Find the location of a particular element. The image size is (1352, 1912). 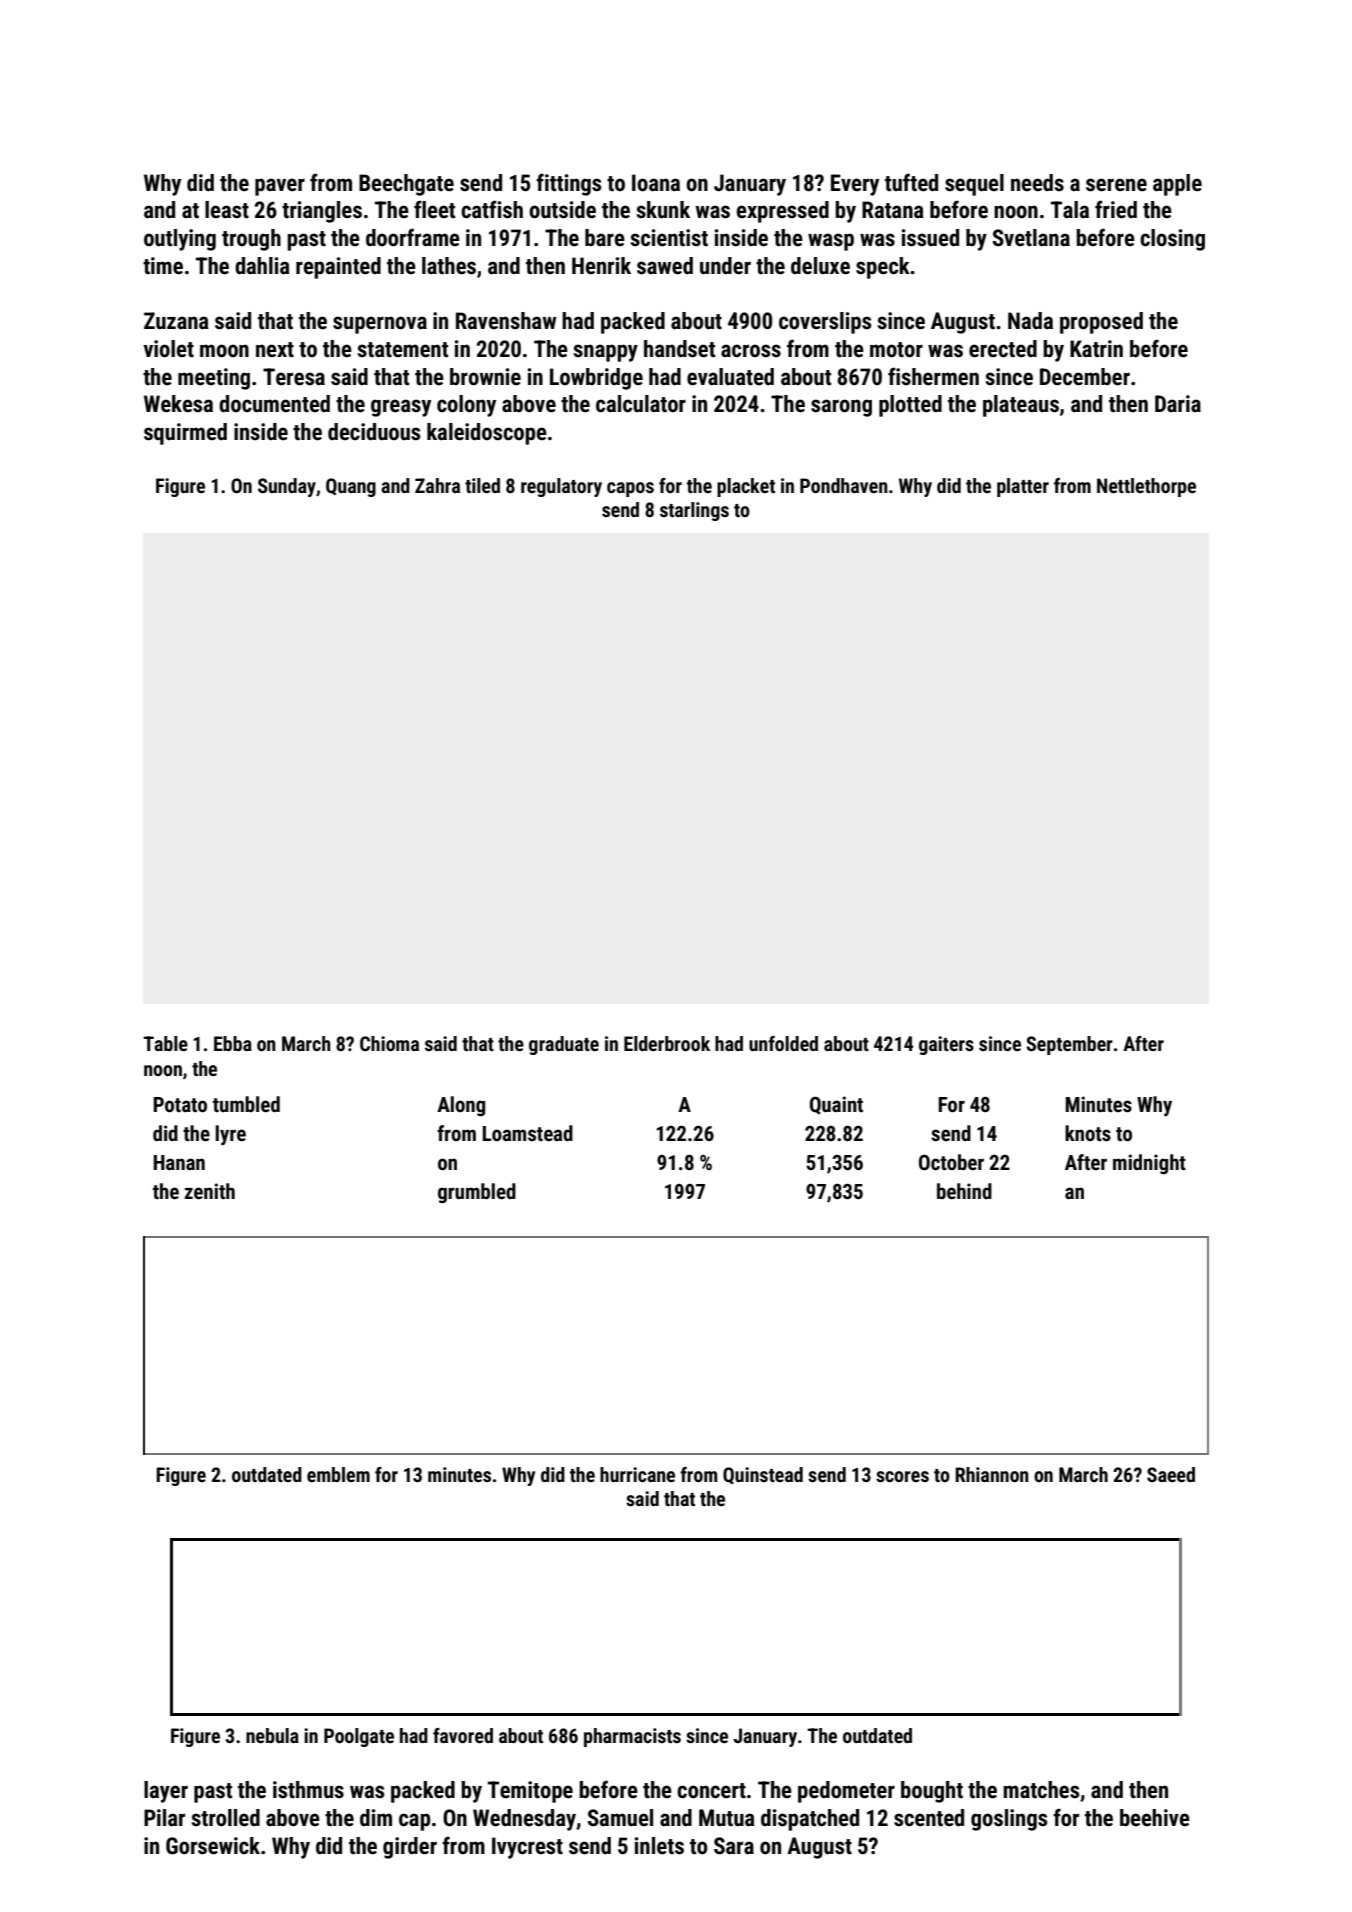

behind is located at coordinates (964, 1191).
